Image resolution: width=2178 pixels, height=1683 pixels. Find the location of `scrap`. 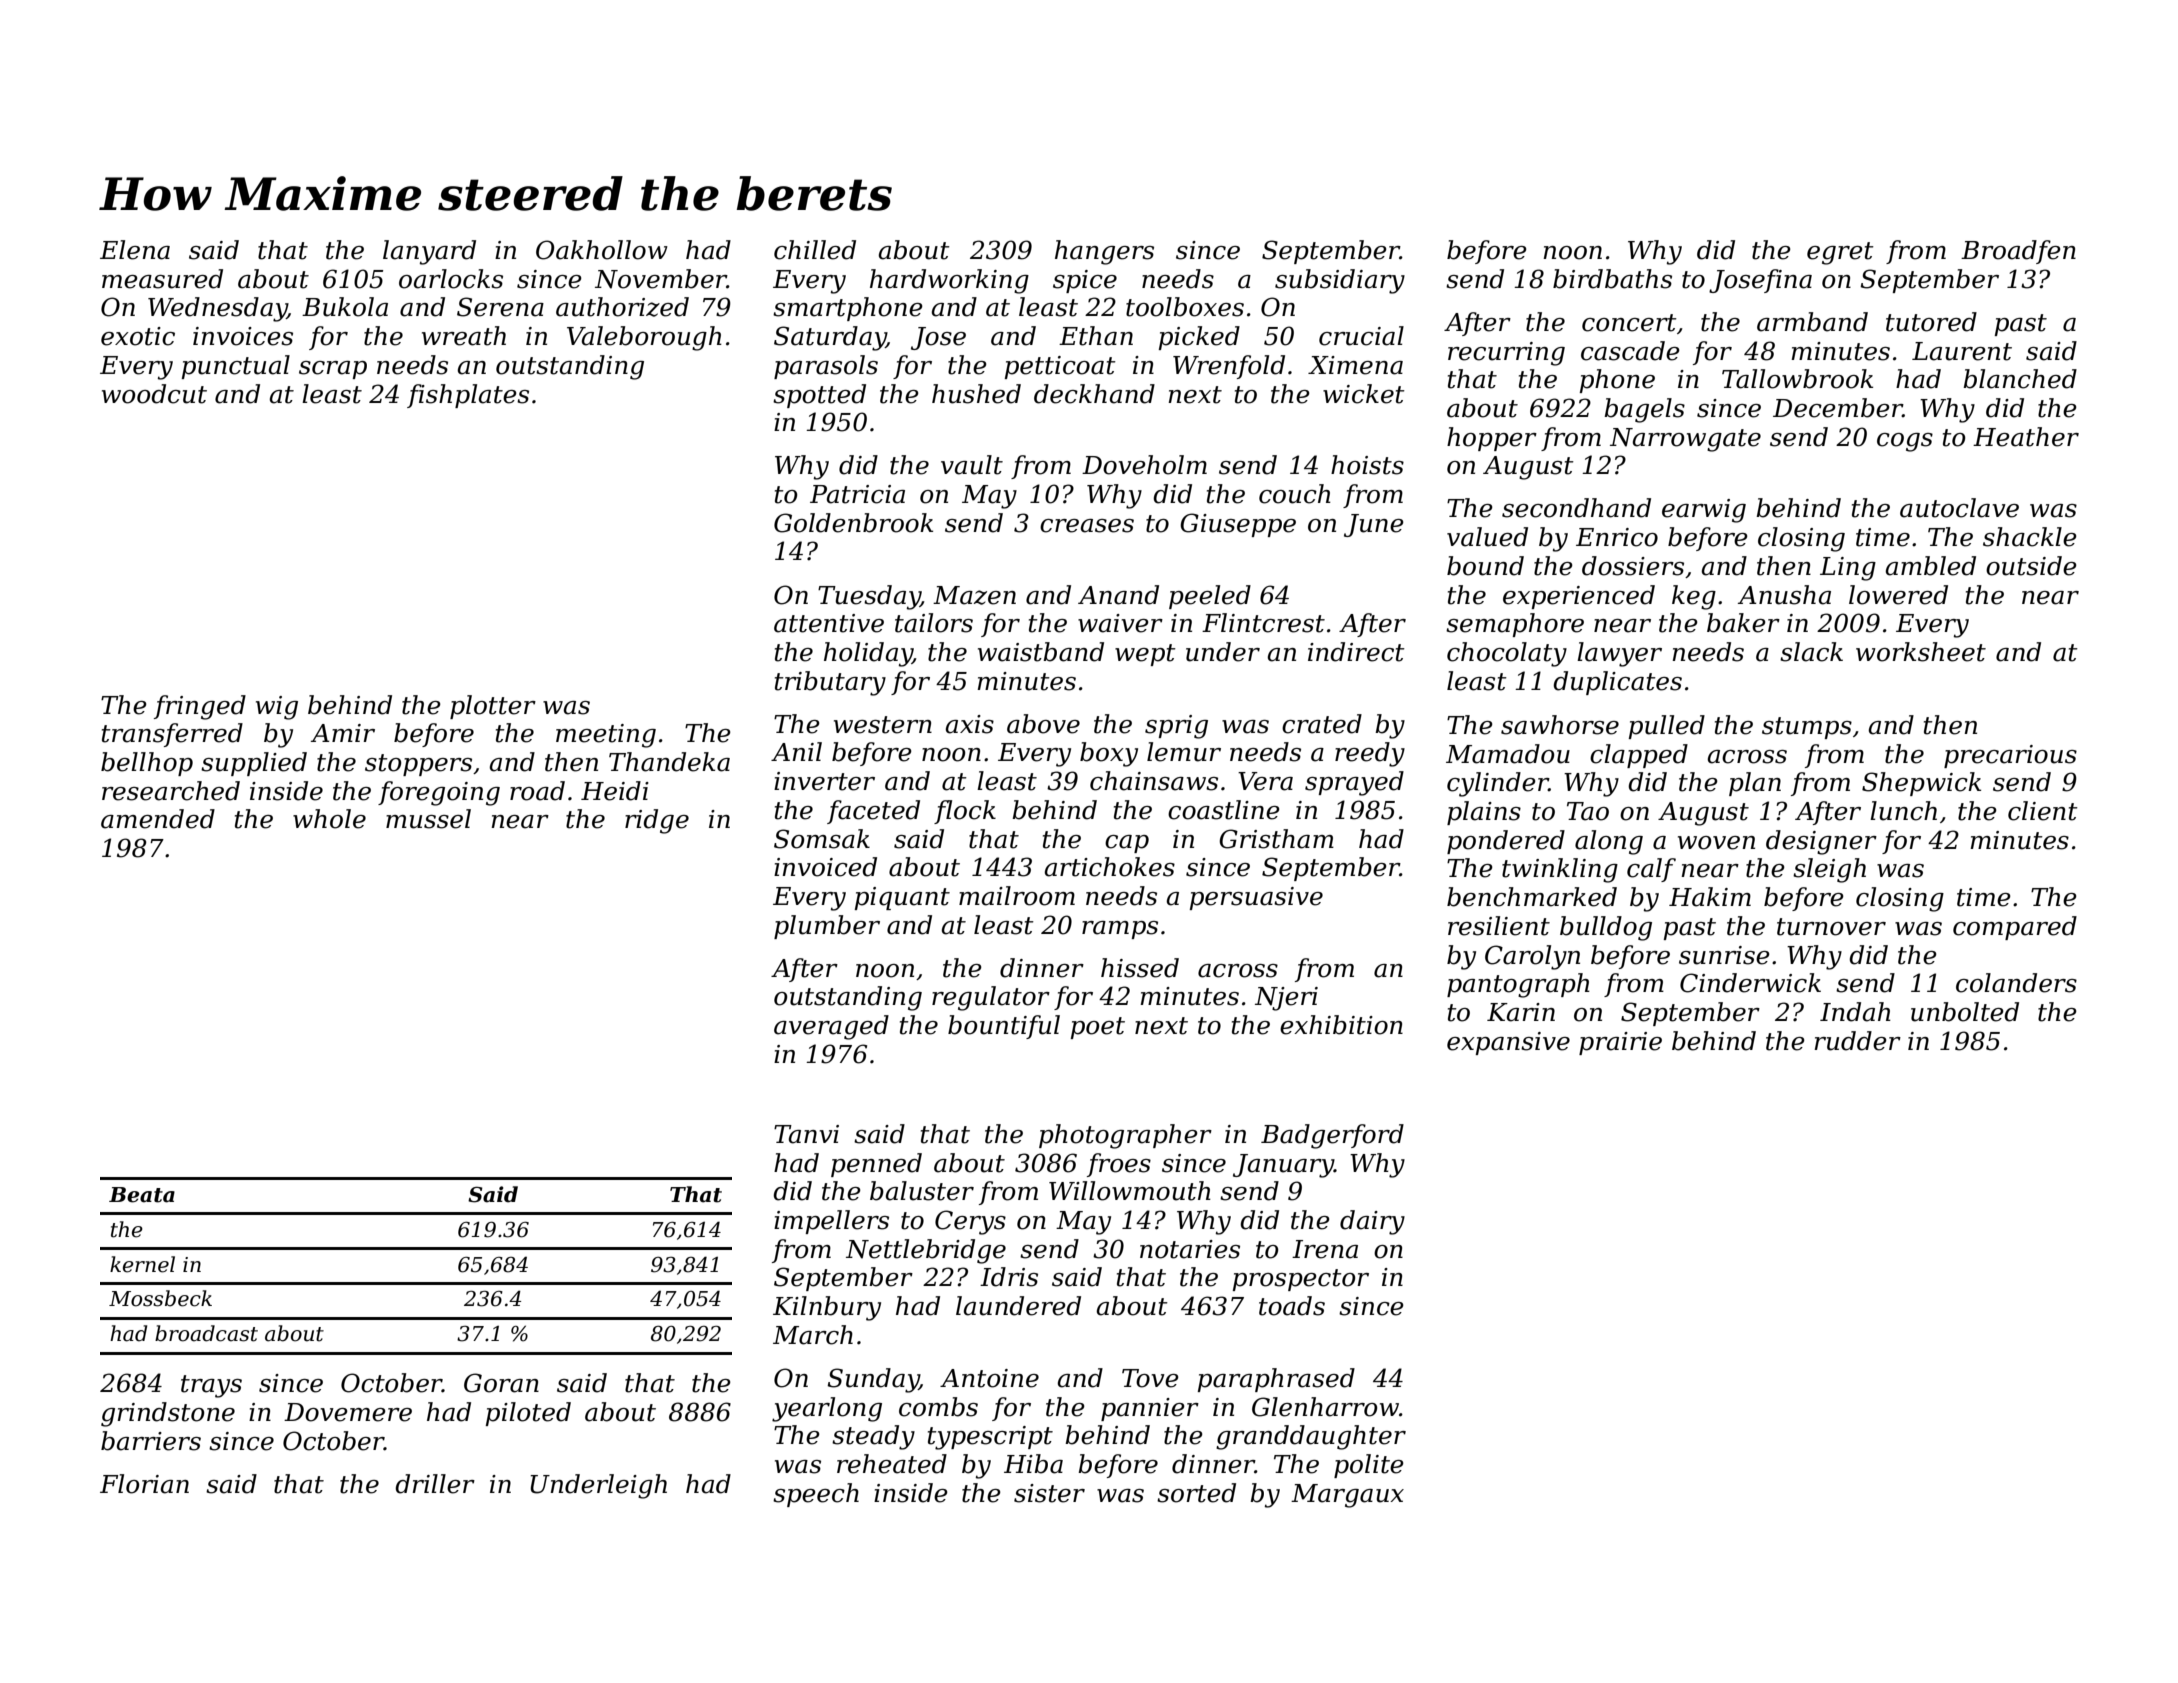

scrap is located at coordinates (333, 370).
